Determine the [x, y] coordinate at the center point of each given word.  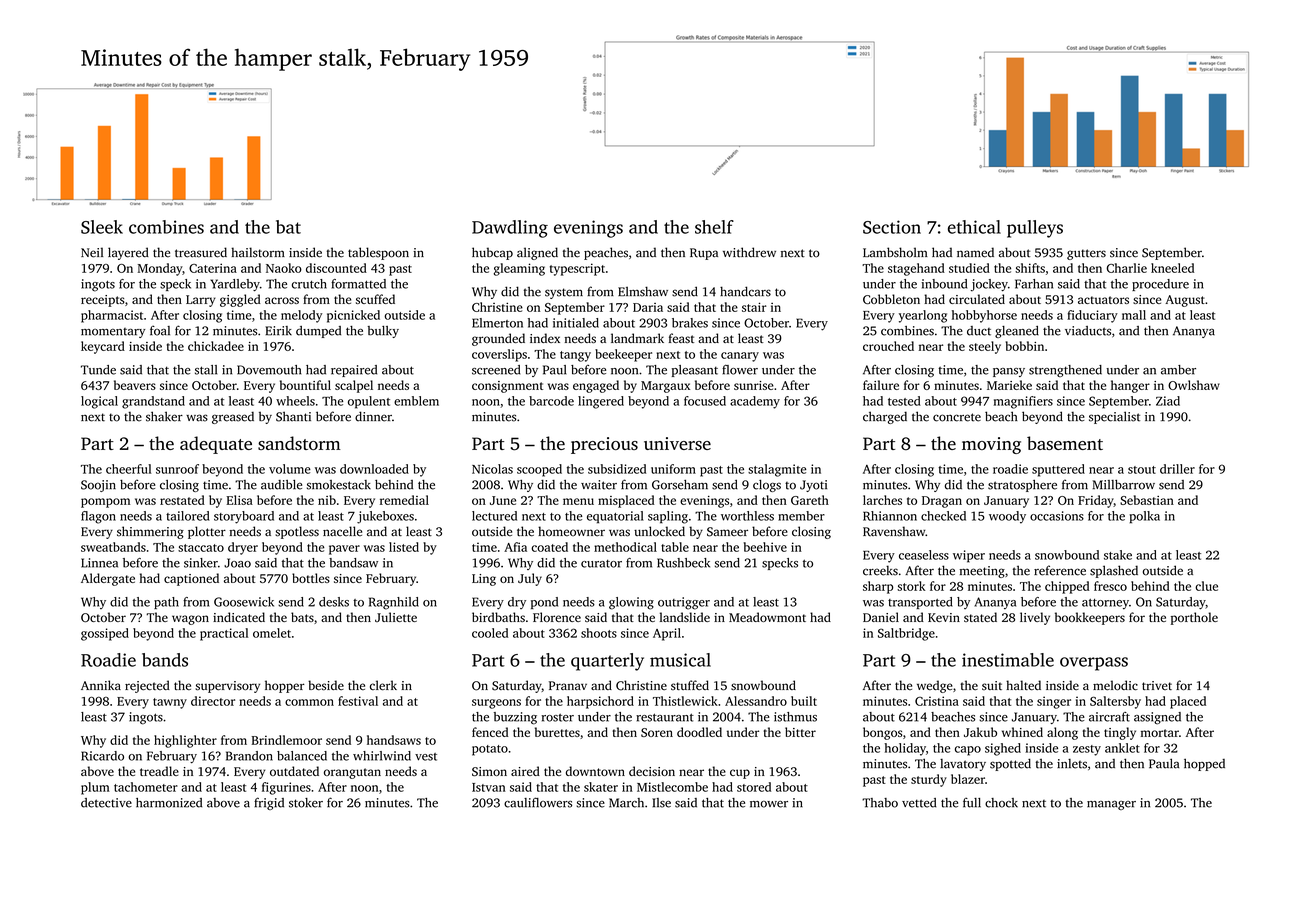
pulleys [1035, 229]
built [804, 701]
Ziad [1168, 401]
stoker [306, 803]
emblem [416, 401]
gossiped [105, 634]
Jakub [980, 732]
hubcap [492, 253]
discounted [336, 268]
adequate [216, 445]
